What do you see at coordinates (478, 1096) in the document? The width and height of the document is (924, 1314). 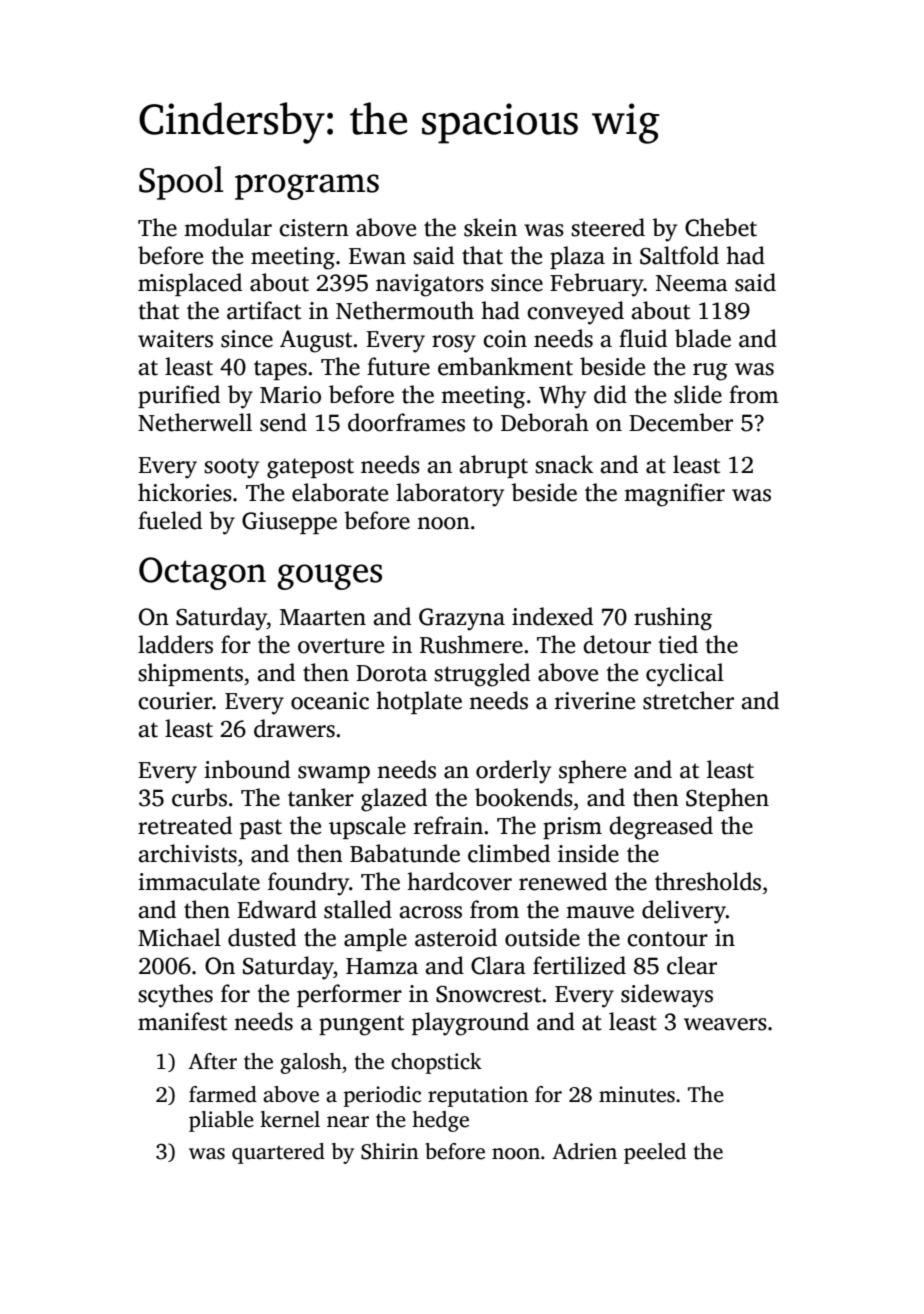 I see `reputation` at bounding box center [478, 1096].
